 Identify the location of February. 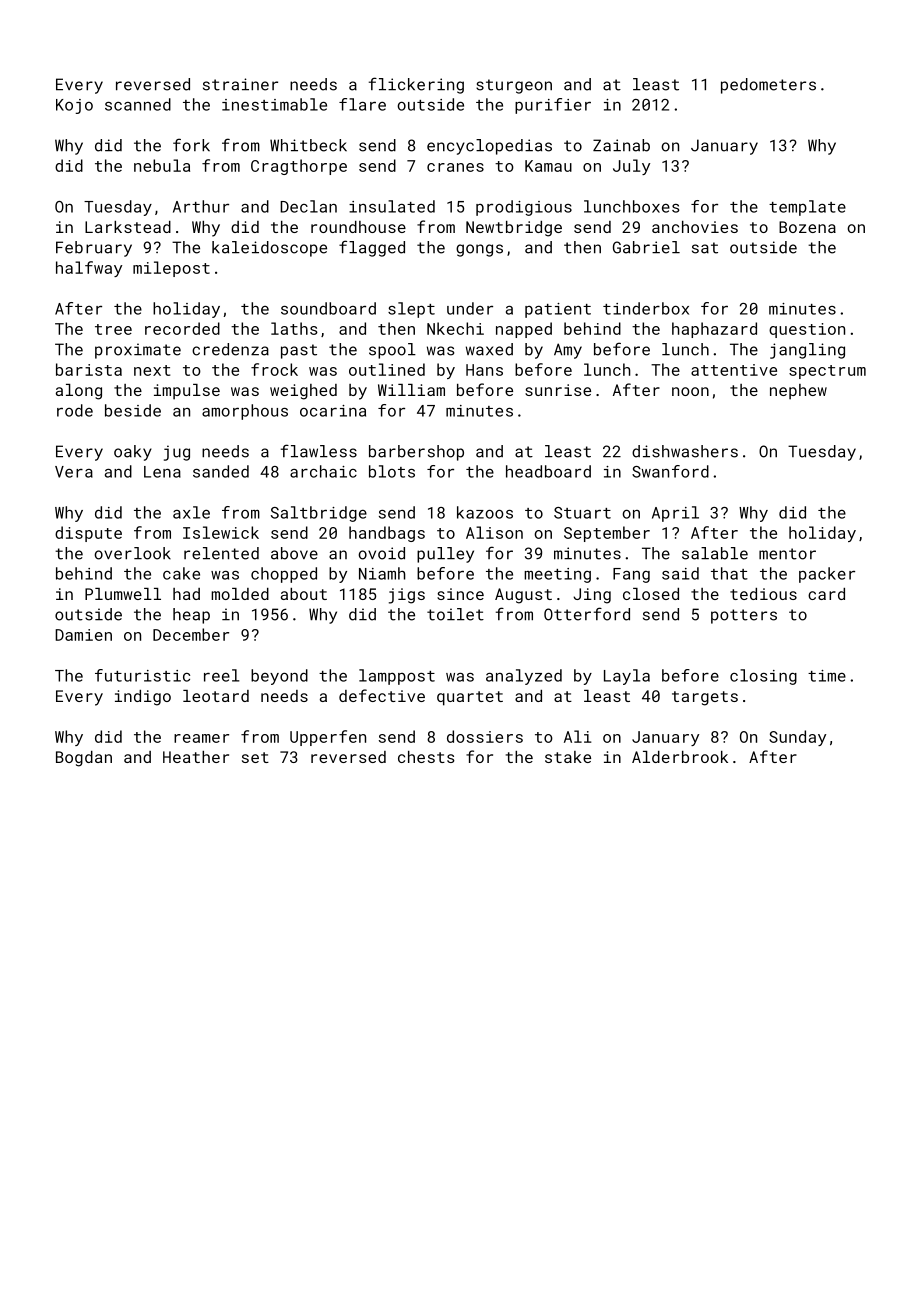
(94, 249).
